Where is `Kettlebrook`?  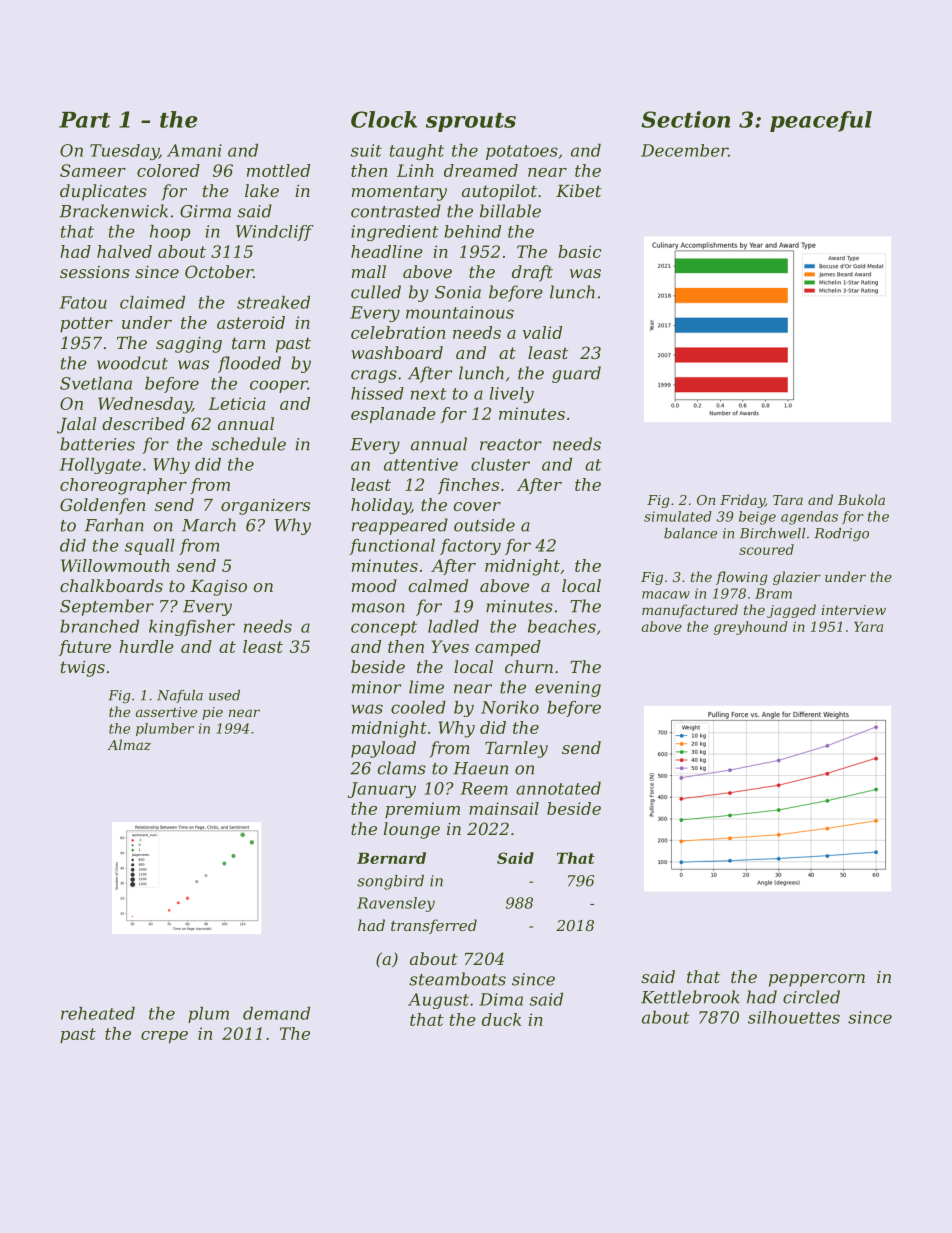 Kettlebrook is located at coordinates (690, 997).
